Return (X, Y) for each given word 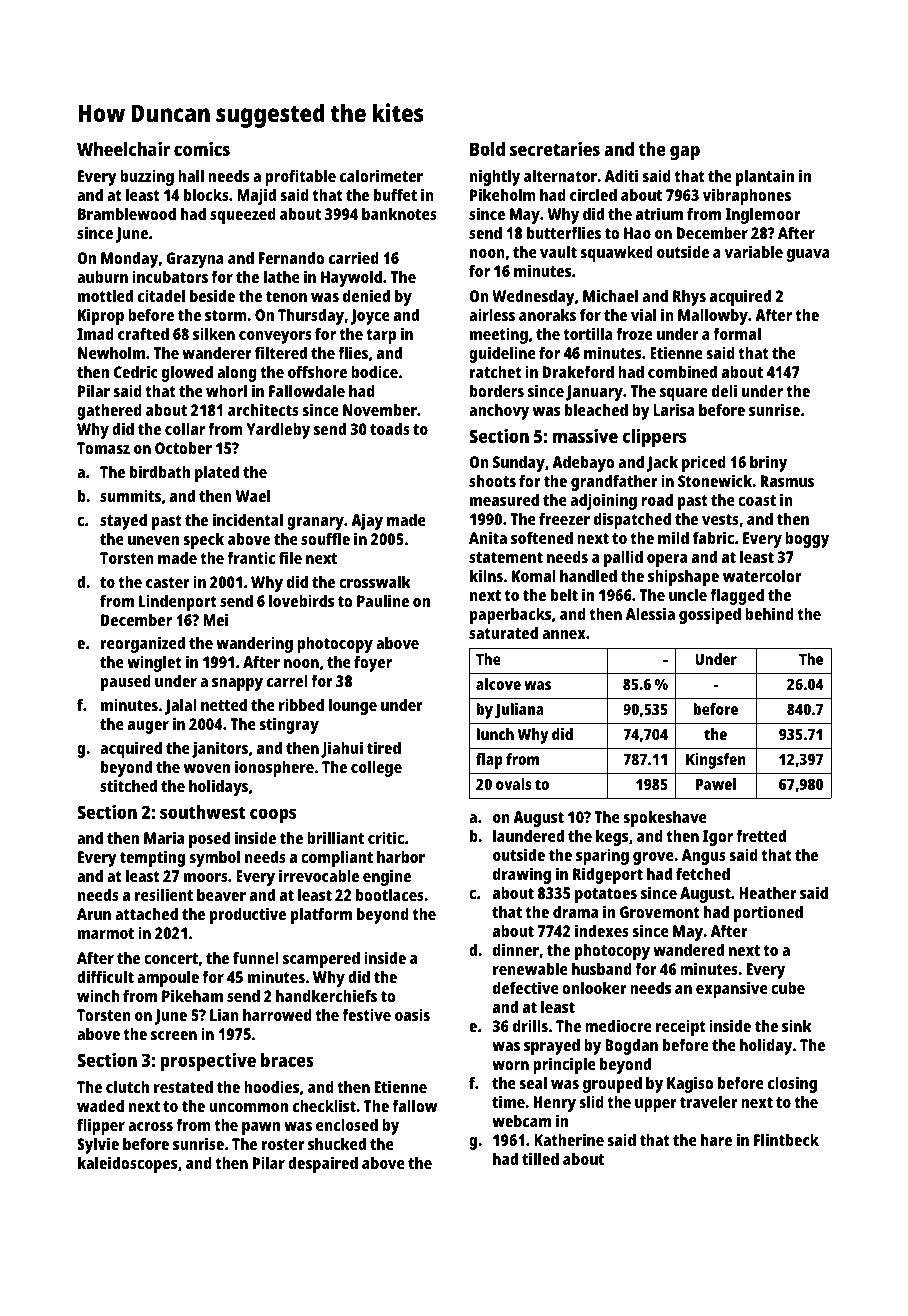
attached (146, 914)
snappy (237, 684)
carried (354, 257)
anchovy (499, 412)
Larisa (674, 409)
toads (390, 429)
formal (737, 333)
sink (797, 1025)
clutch (127, 1087)
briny (768, 463)
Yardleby (278, 431)
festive (366, 1014)
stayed (123, 522)
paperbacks (510, 616)
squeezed (243, 216)
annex (564, 634)
